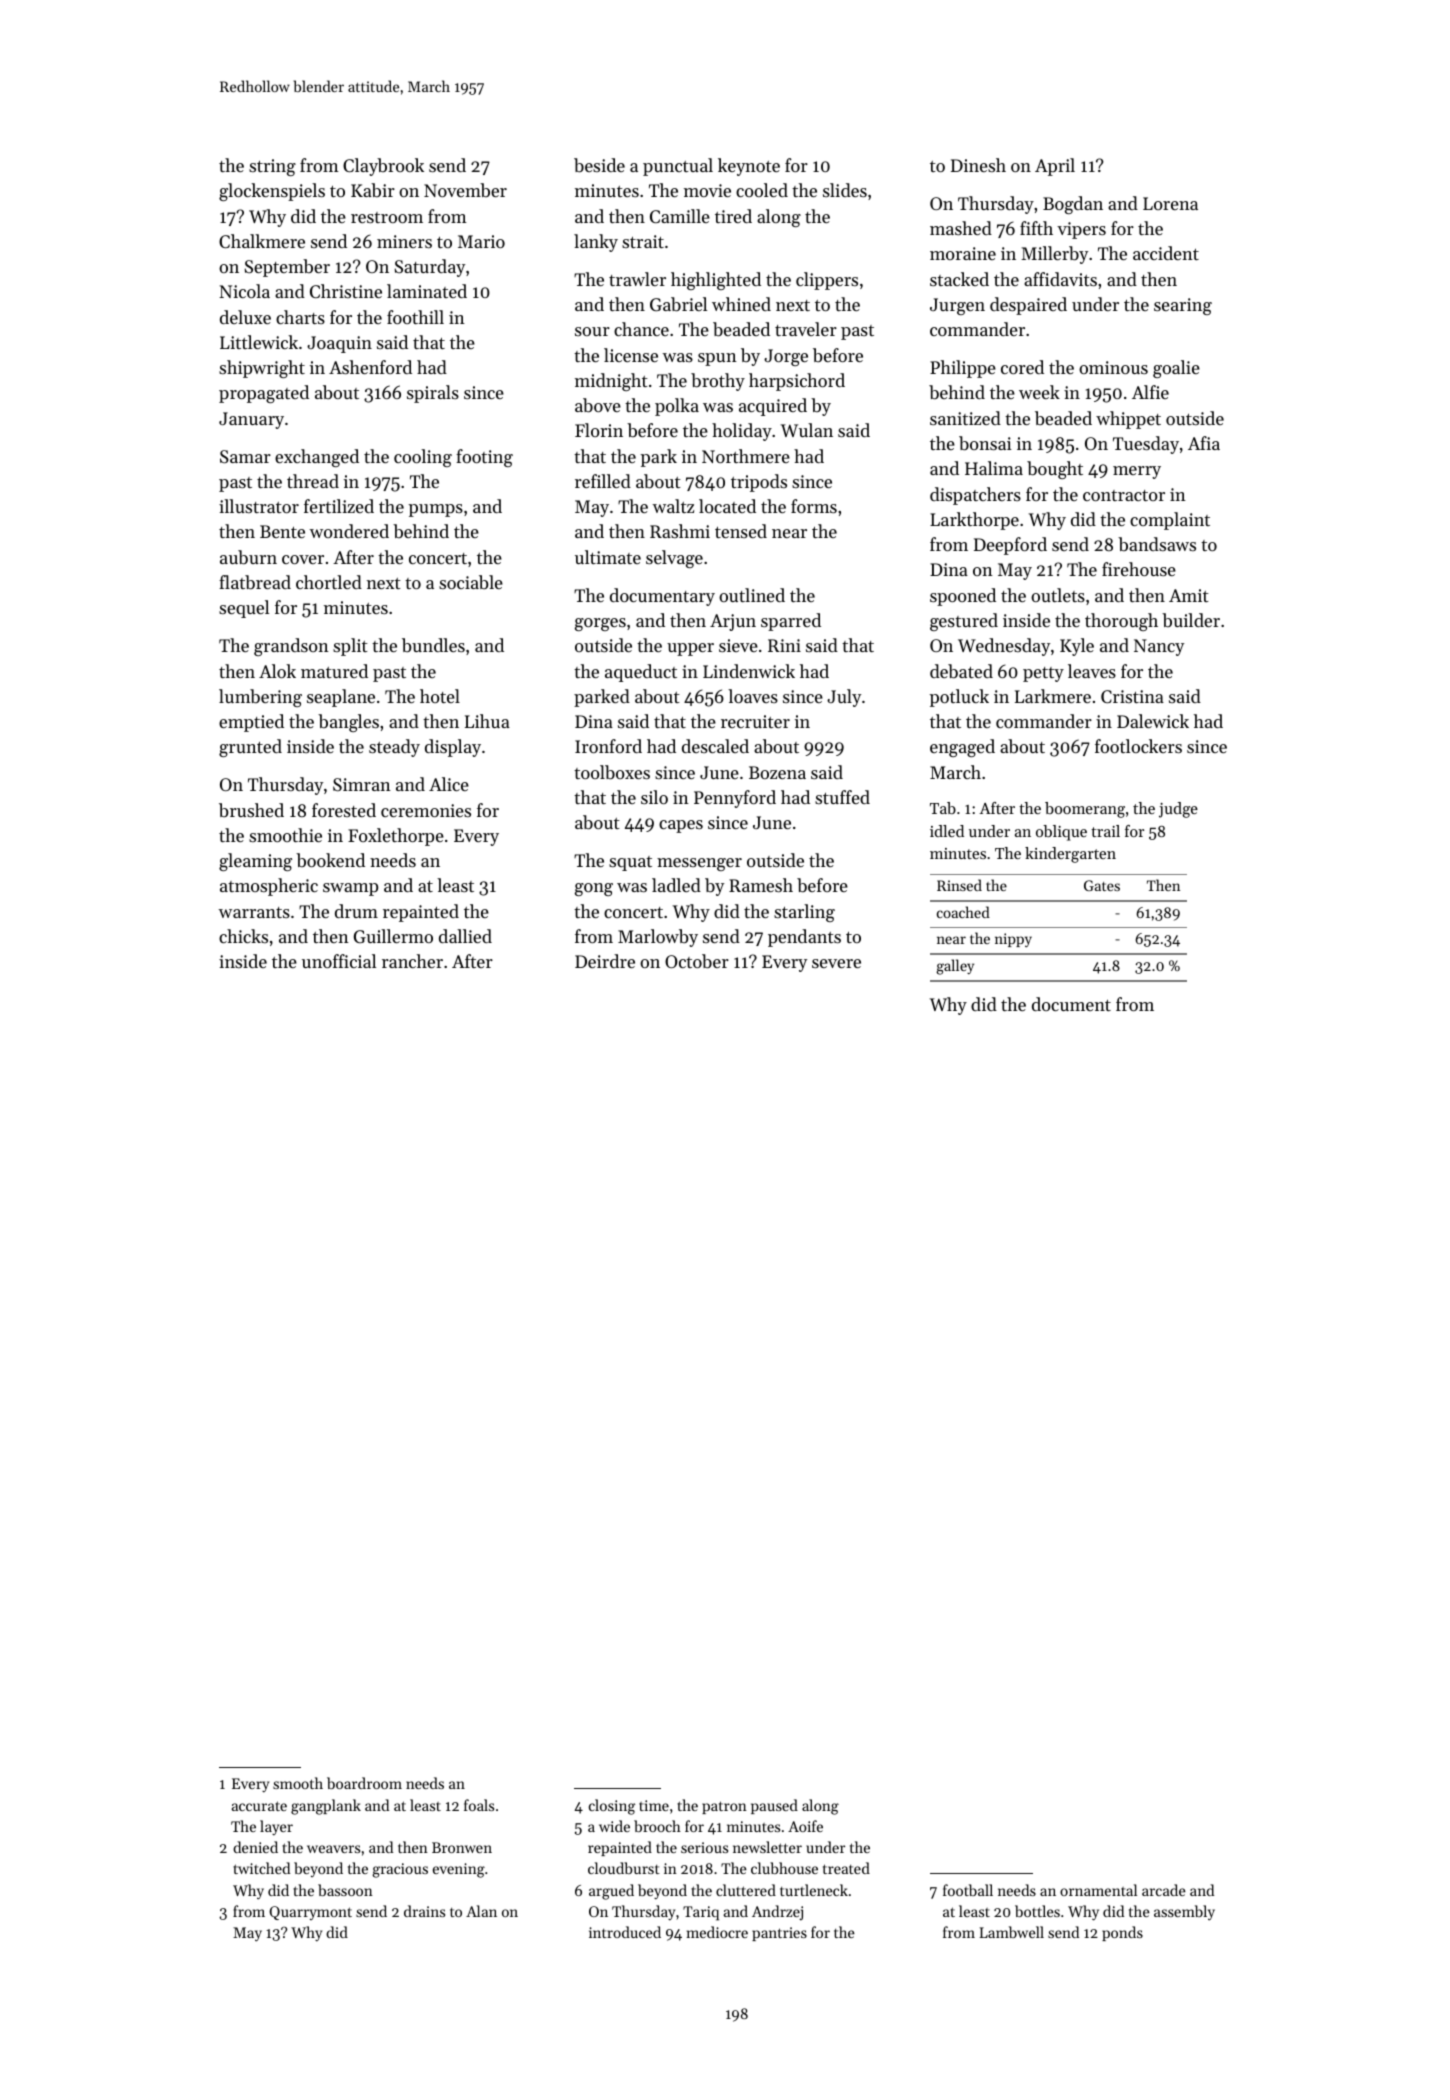  Describe the element at coordinates (612, 1807) in the screenshot. I see `closing` at that location.
